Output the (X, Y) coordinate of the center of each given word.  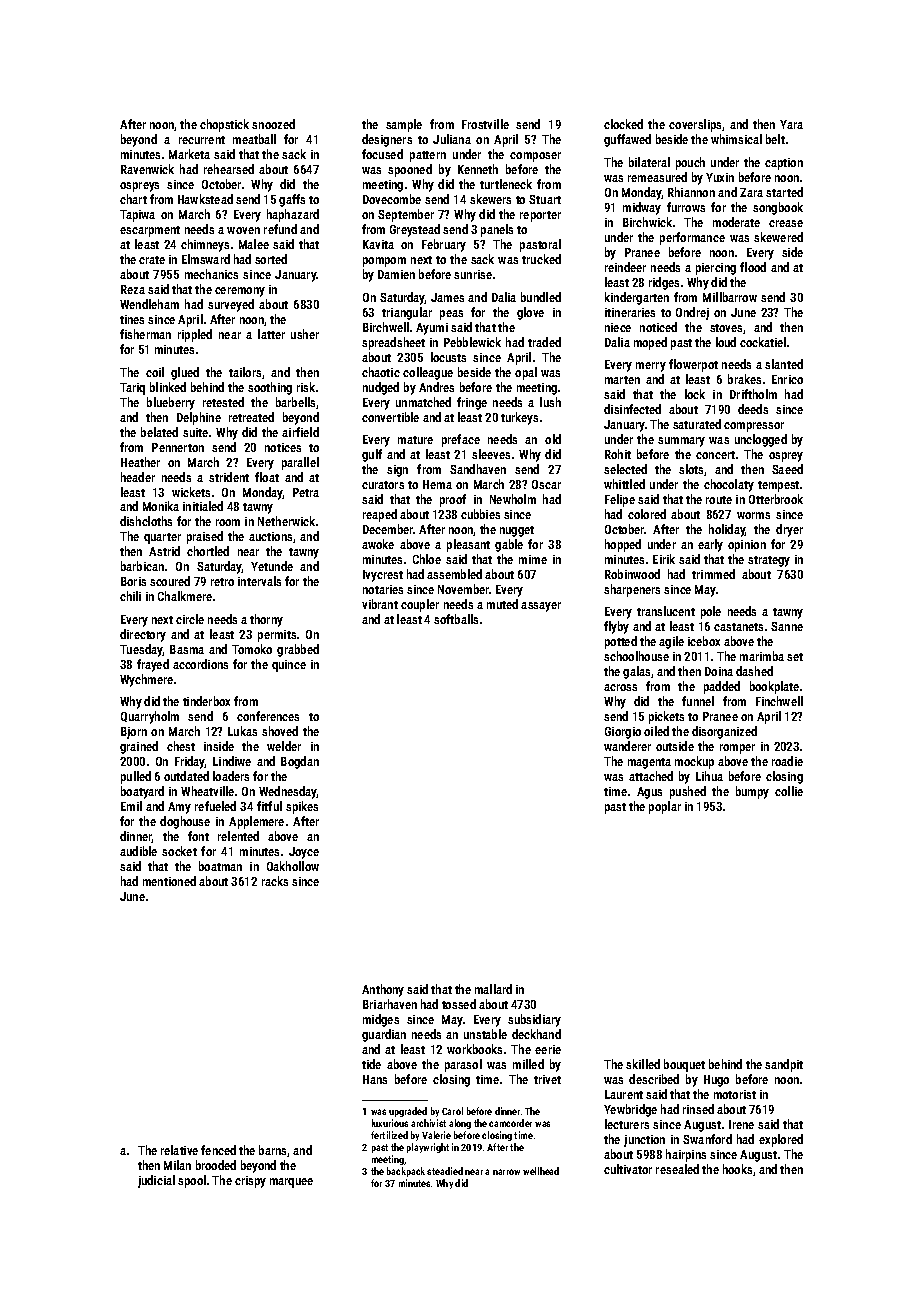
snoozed (273, 124)
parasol (463, 1065)
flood (753, 267)
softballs (456, 619)
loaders (231, 776)
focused (382, 154)
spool (192, 1181)
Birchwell (386, 327)
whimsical (736, 139)
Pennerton (178, 447)
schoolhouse (636, 656)
